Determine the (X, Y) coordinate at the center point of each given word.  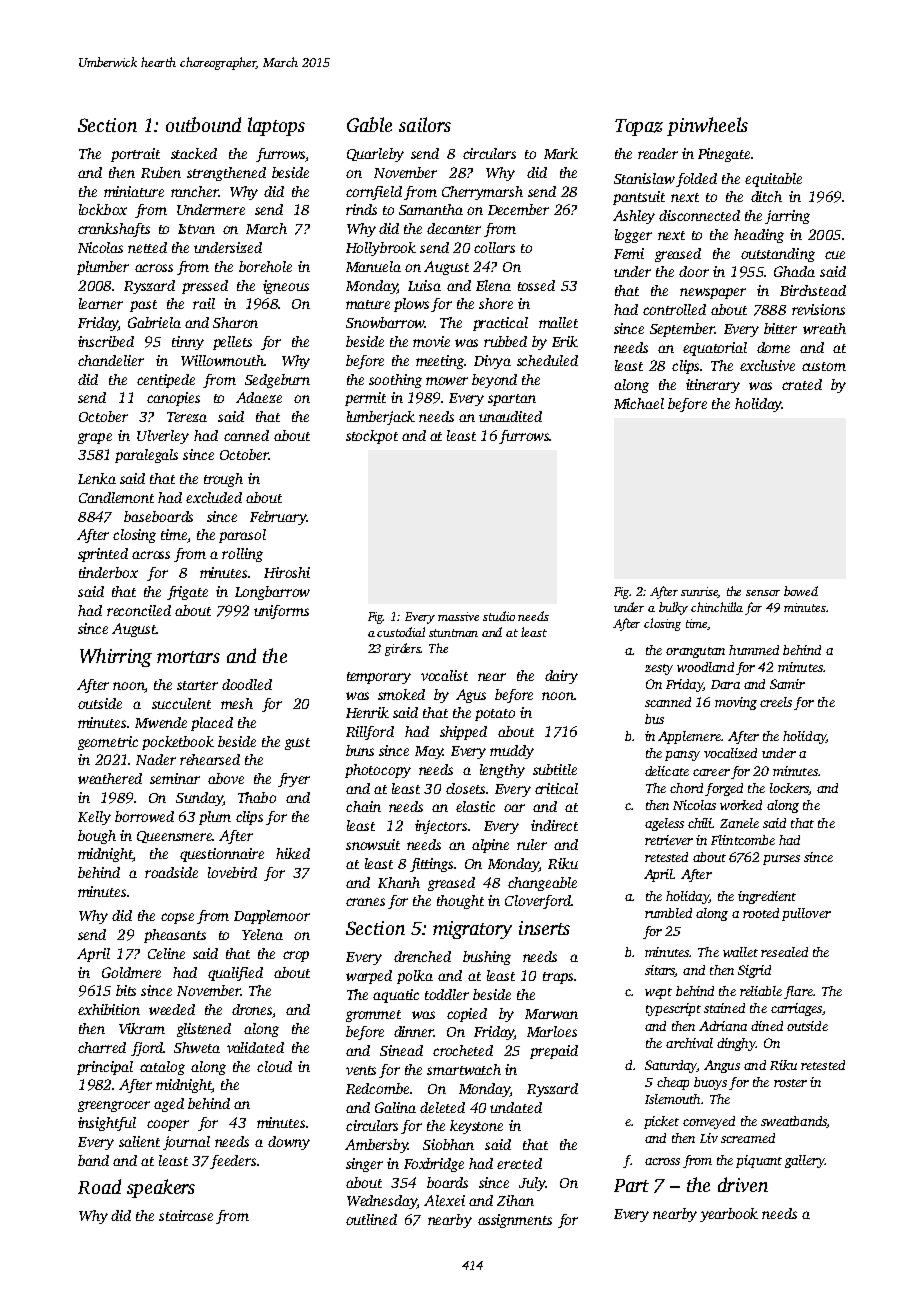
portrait (135, 155)
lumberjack (381, 418)
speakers (161, 1188)
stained (724, 1008)
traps (558, 978)
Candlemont (116, 497)
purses (781, 860)
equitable (773, 180)
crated (802, 384)
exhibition (109, 1009)
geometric (108, 743)
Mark (561, 153)
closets (465, 788)
